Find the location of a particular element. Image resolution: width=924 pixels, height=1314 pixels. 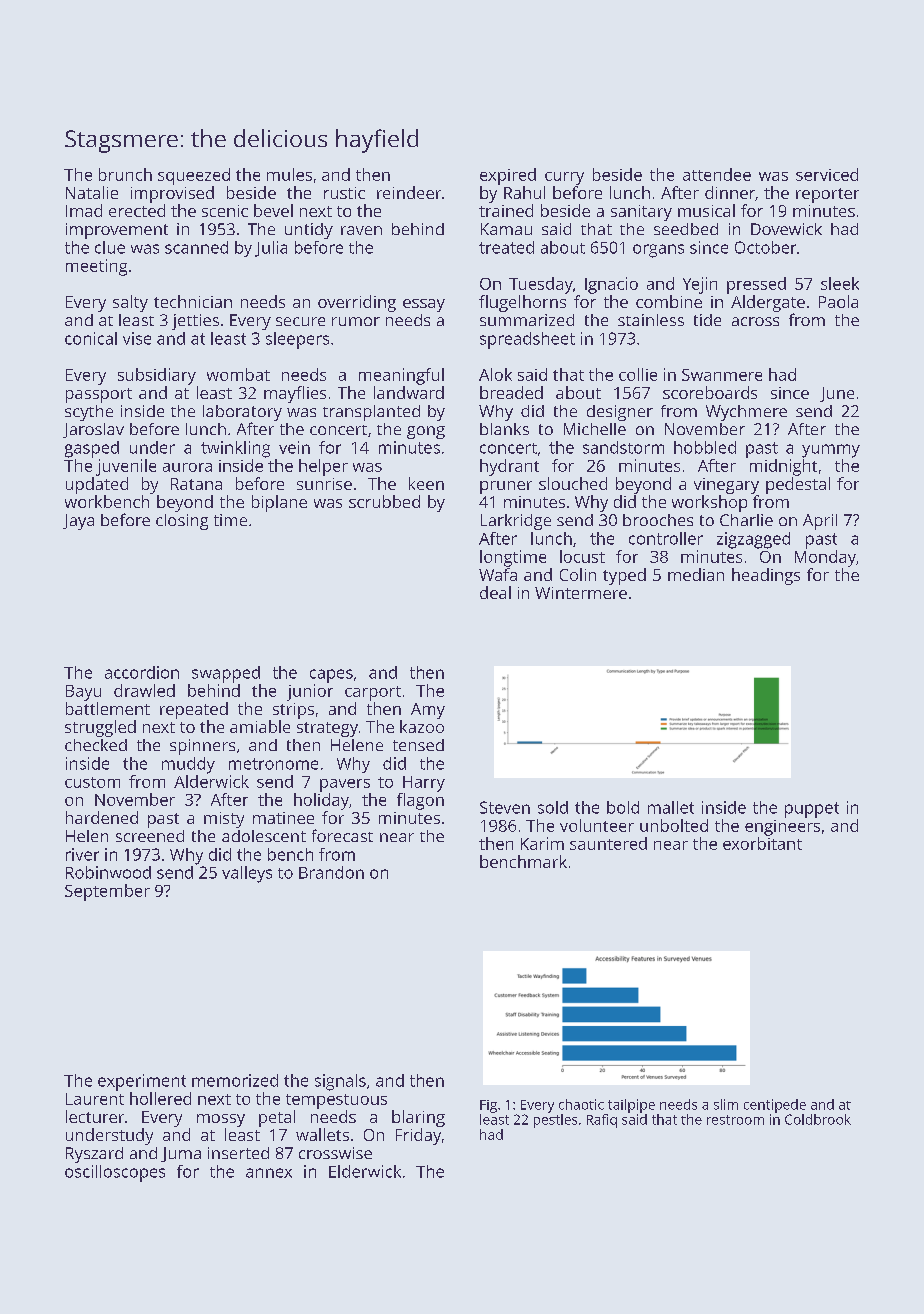

blaring is located at coordinates (418, 1118).
